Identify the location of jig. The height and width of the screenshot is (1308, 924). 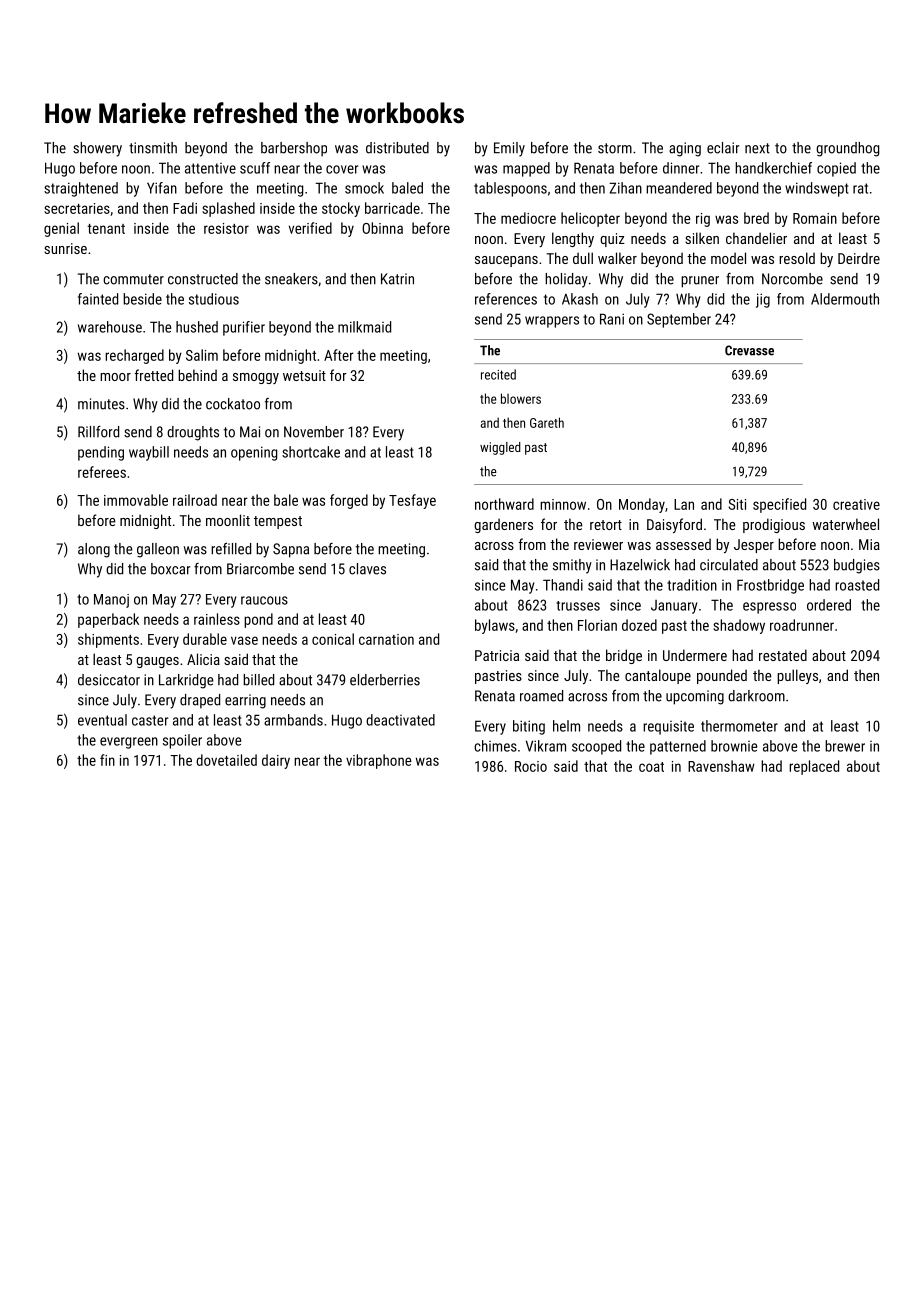
(763, 300).
